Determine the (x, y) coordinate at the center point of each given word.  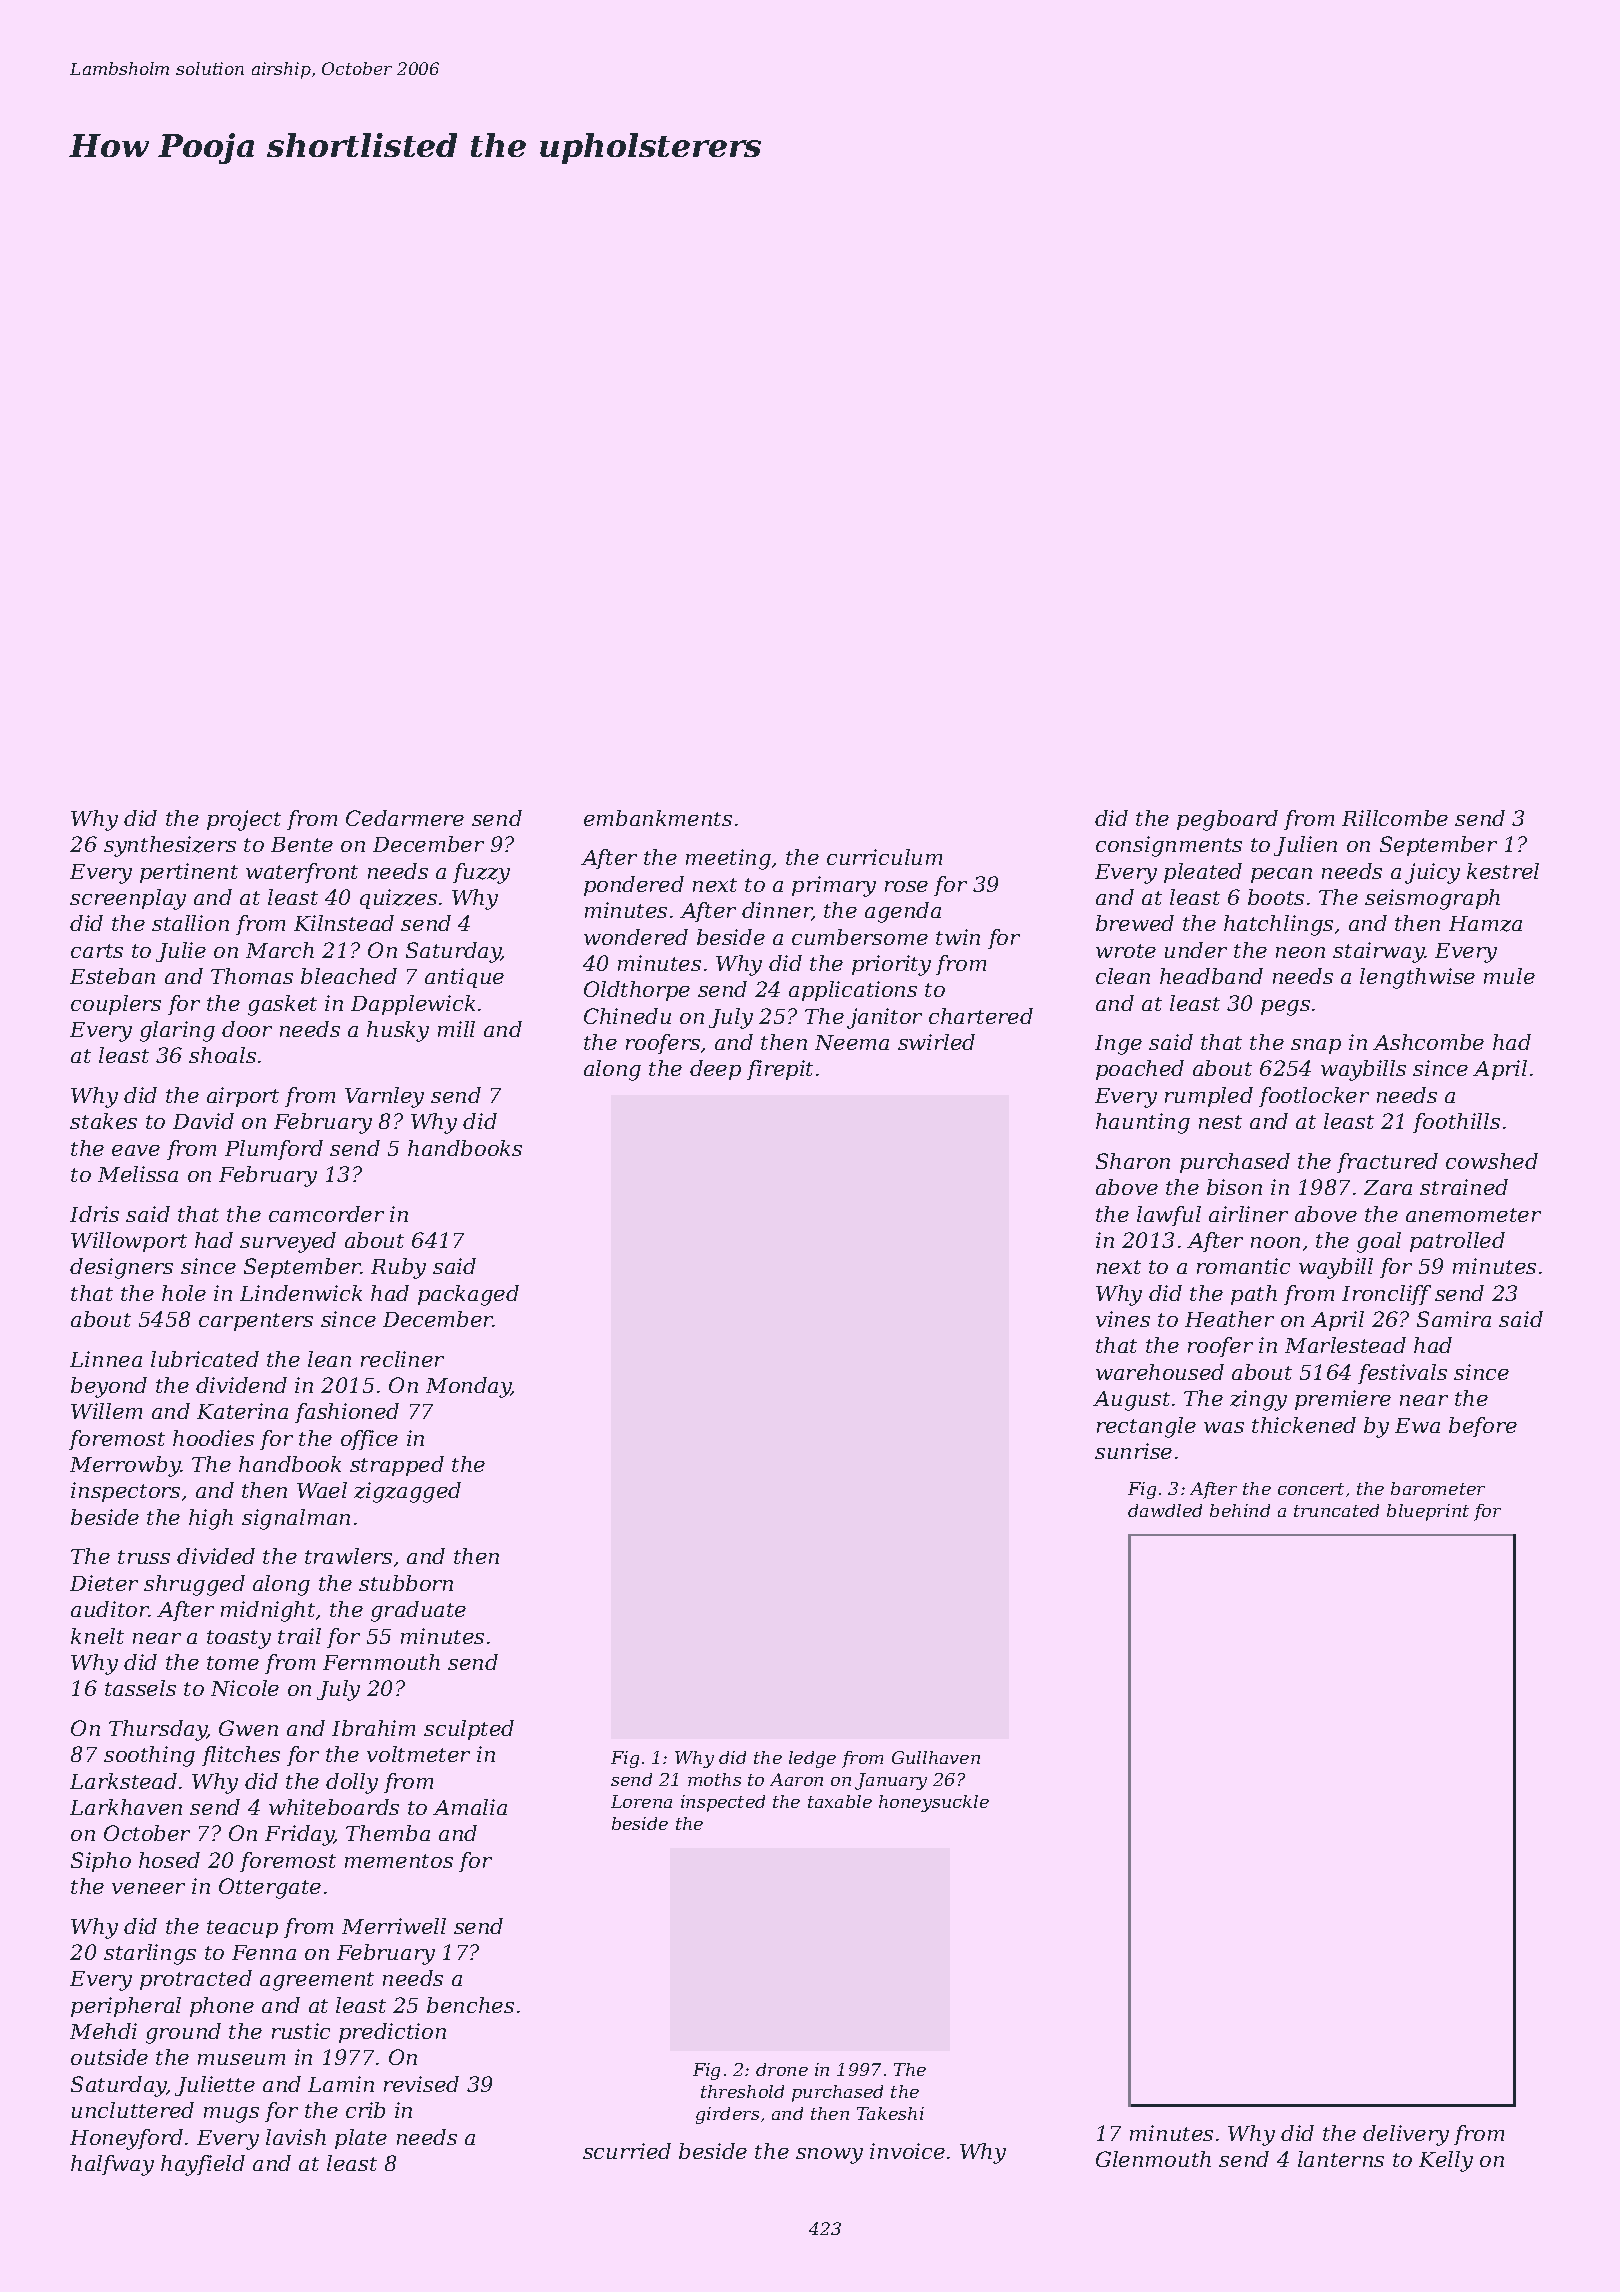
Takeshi (890, 2113)
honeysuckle (934, 1803)
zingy (1258, 1400)
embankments (658, 818)
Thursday (158, 1730)
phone (222, 2007)
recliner (402, 1359)
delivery (1406, 2135)
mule (1509, 976)
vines (1123, 1319)
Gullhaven (936, 1757)
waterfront (302, 873)
